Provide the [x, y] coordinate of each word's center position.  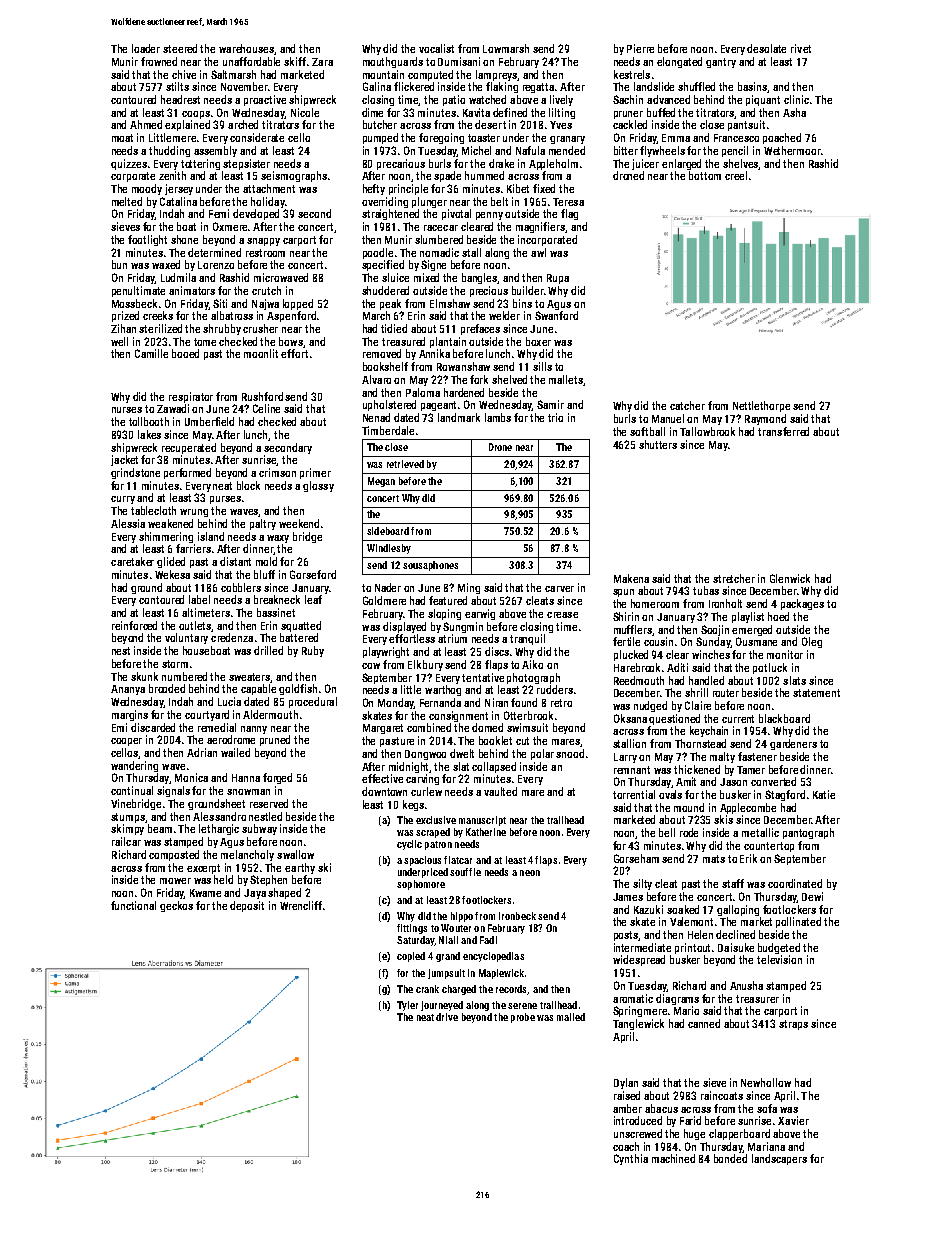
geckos [176, 906]
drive [447, 1017]
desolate [766, 48]
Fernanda [440, 702]
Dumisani [459, 61]
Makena [631, 578]
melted [127, 201]
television [779, 959]
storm [175, 664]
